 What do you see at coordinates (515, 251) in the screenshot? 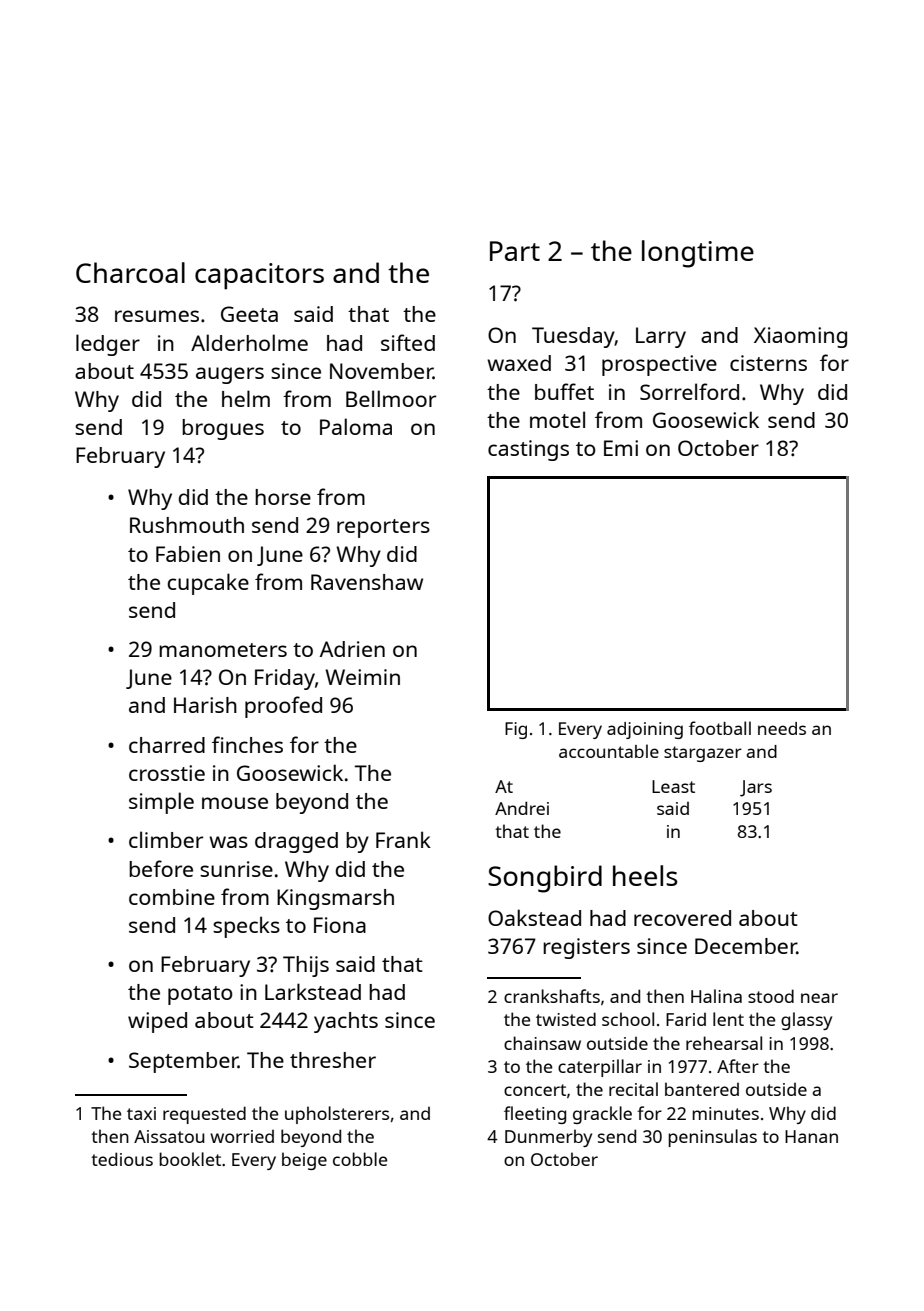
I see `Part` at bounding box center [515, 251].
